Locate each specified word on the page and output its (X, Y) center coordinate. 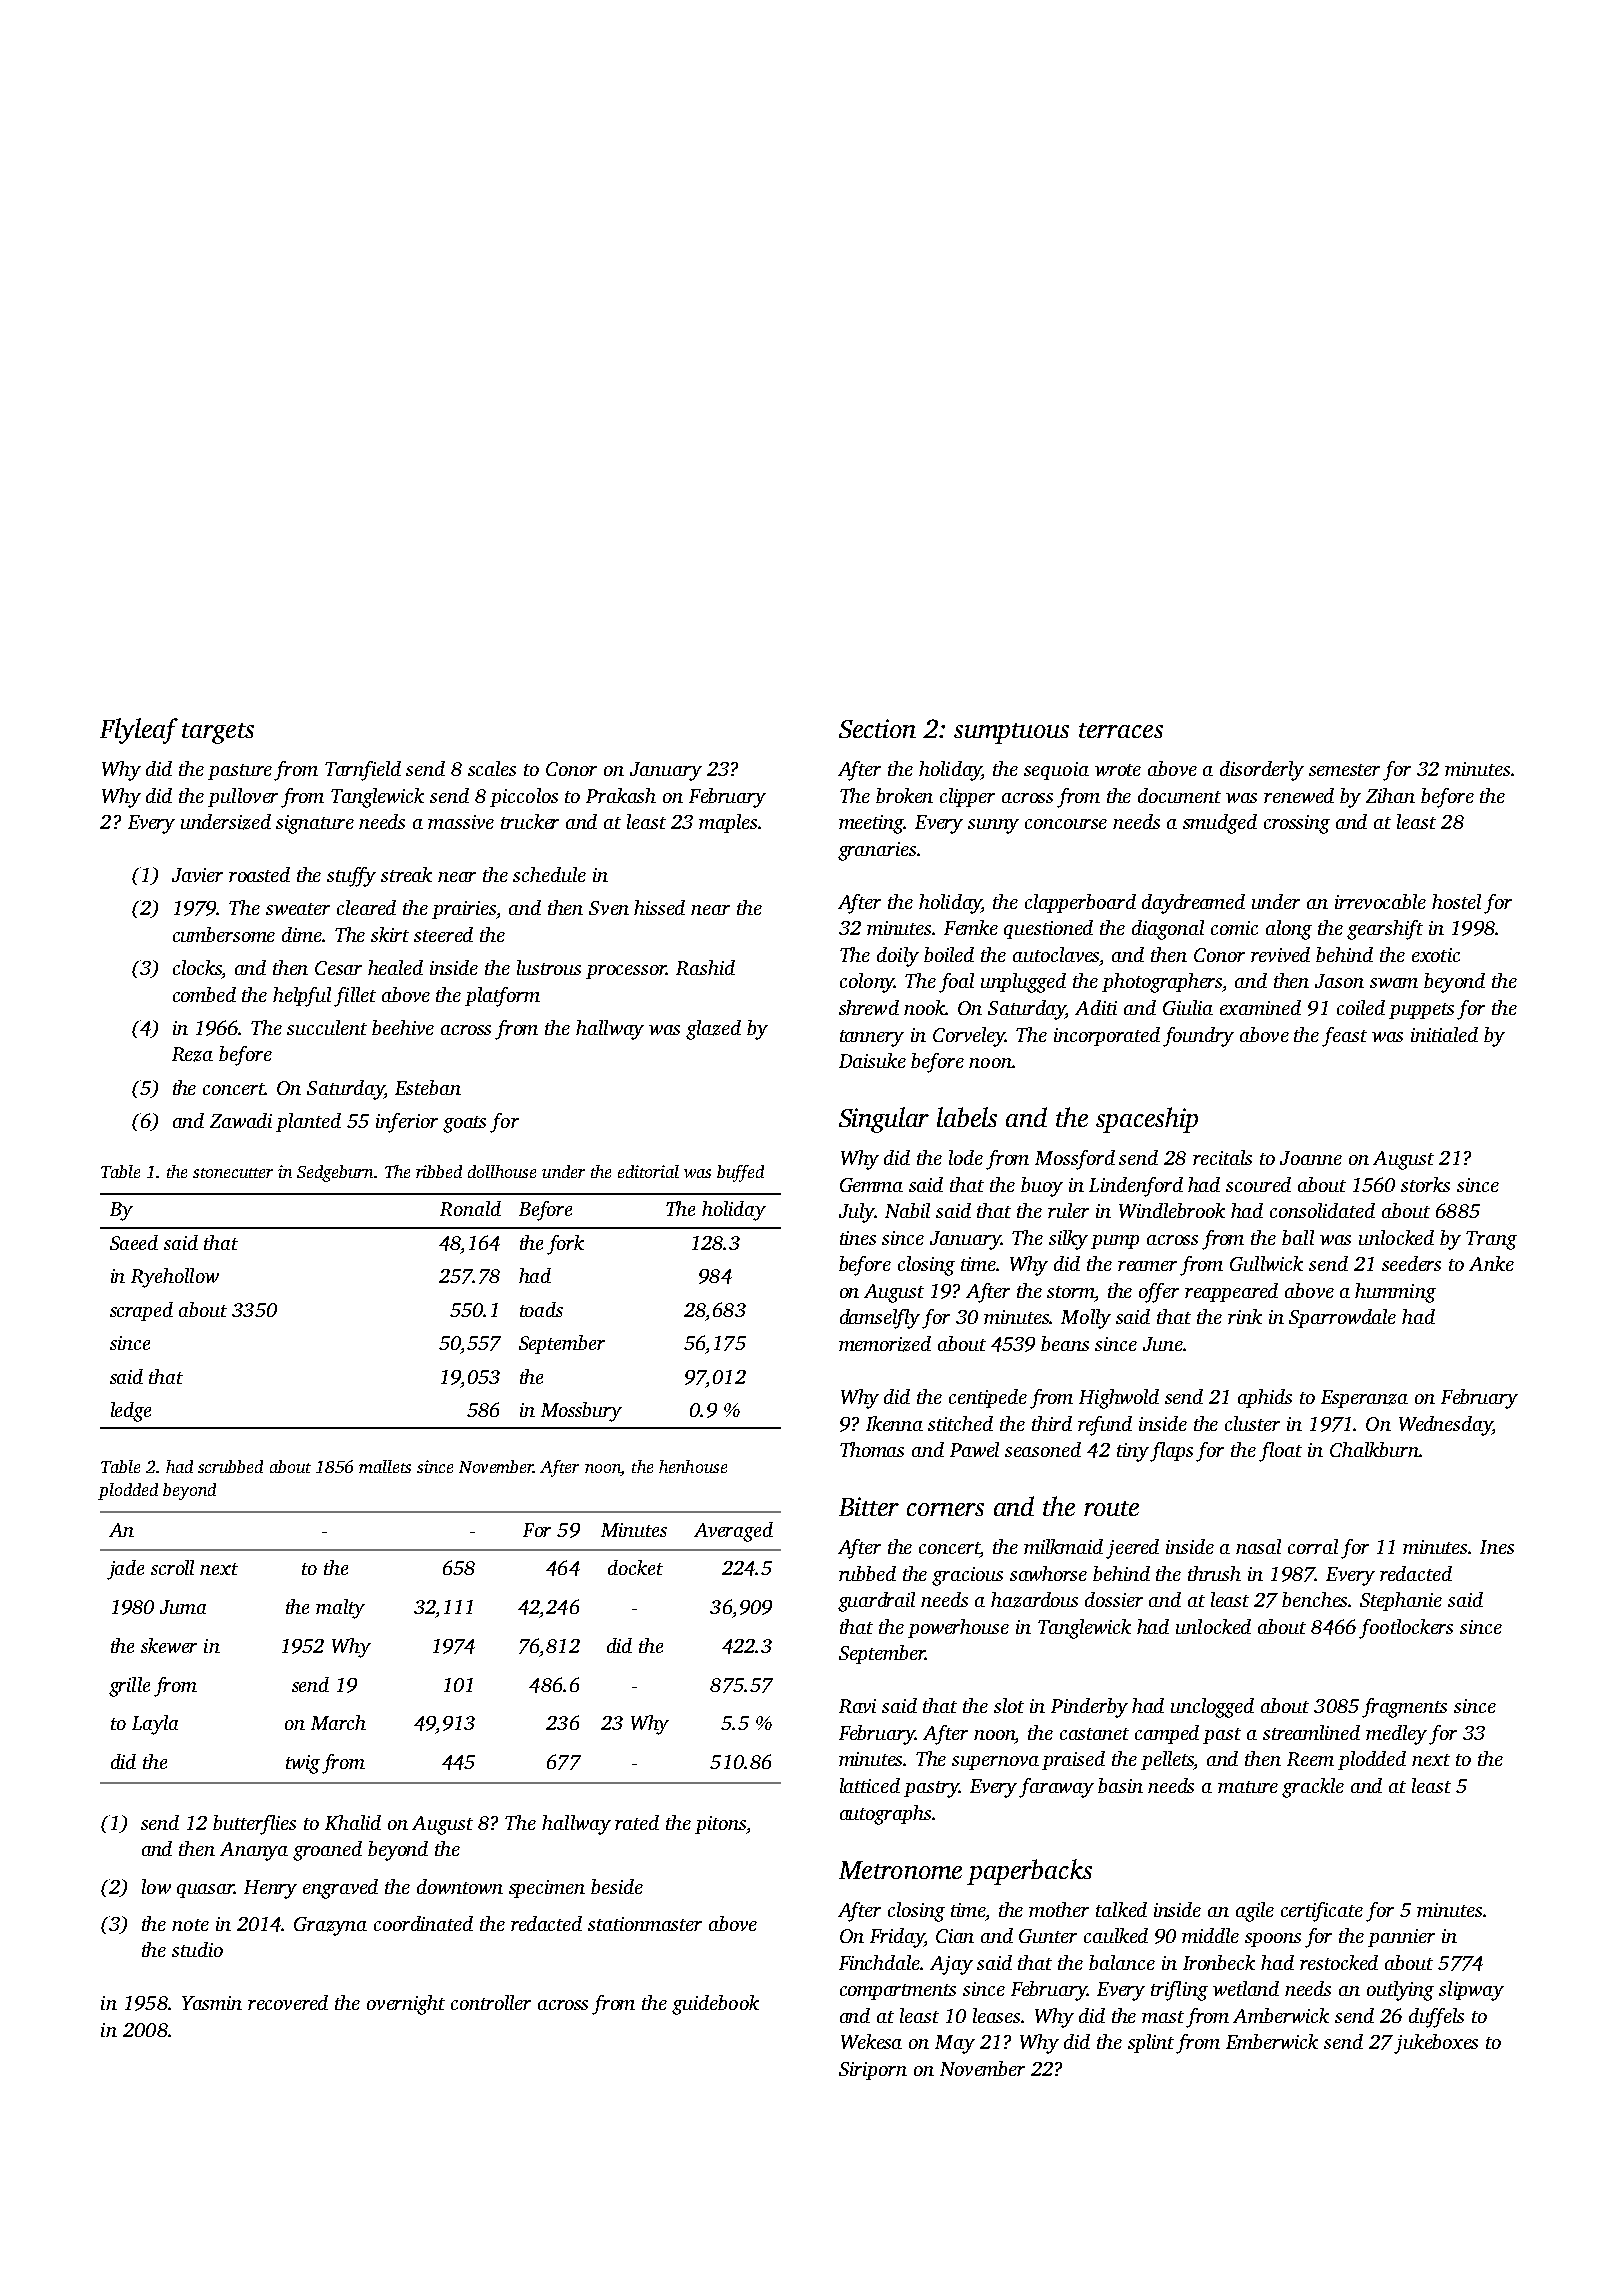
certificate (1322, 1912)
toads (541, 1309)
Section (877, 728)
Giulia (1188, 1007)
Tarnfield (363, 771)
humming (1395, 1293)
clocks (197, 967)
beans (1065, 1343)
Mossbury (581, 1412)
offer (1159, 1293)
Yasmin (212, 2003)
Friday (897, 1938)
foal (956, 983)
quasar (205, 1891)
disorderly (1262, 771)
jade (125, 1570)
